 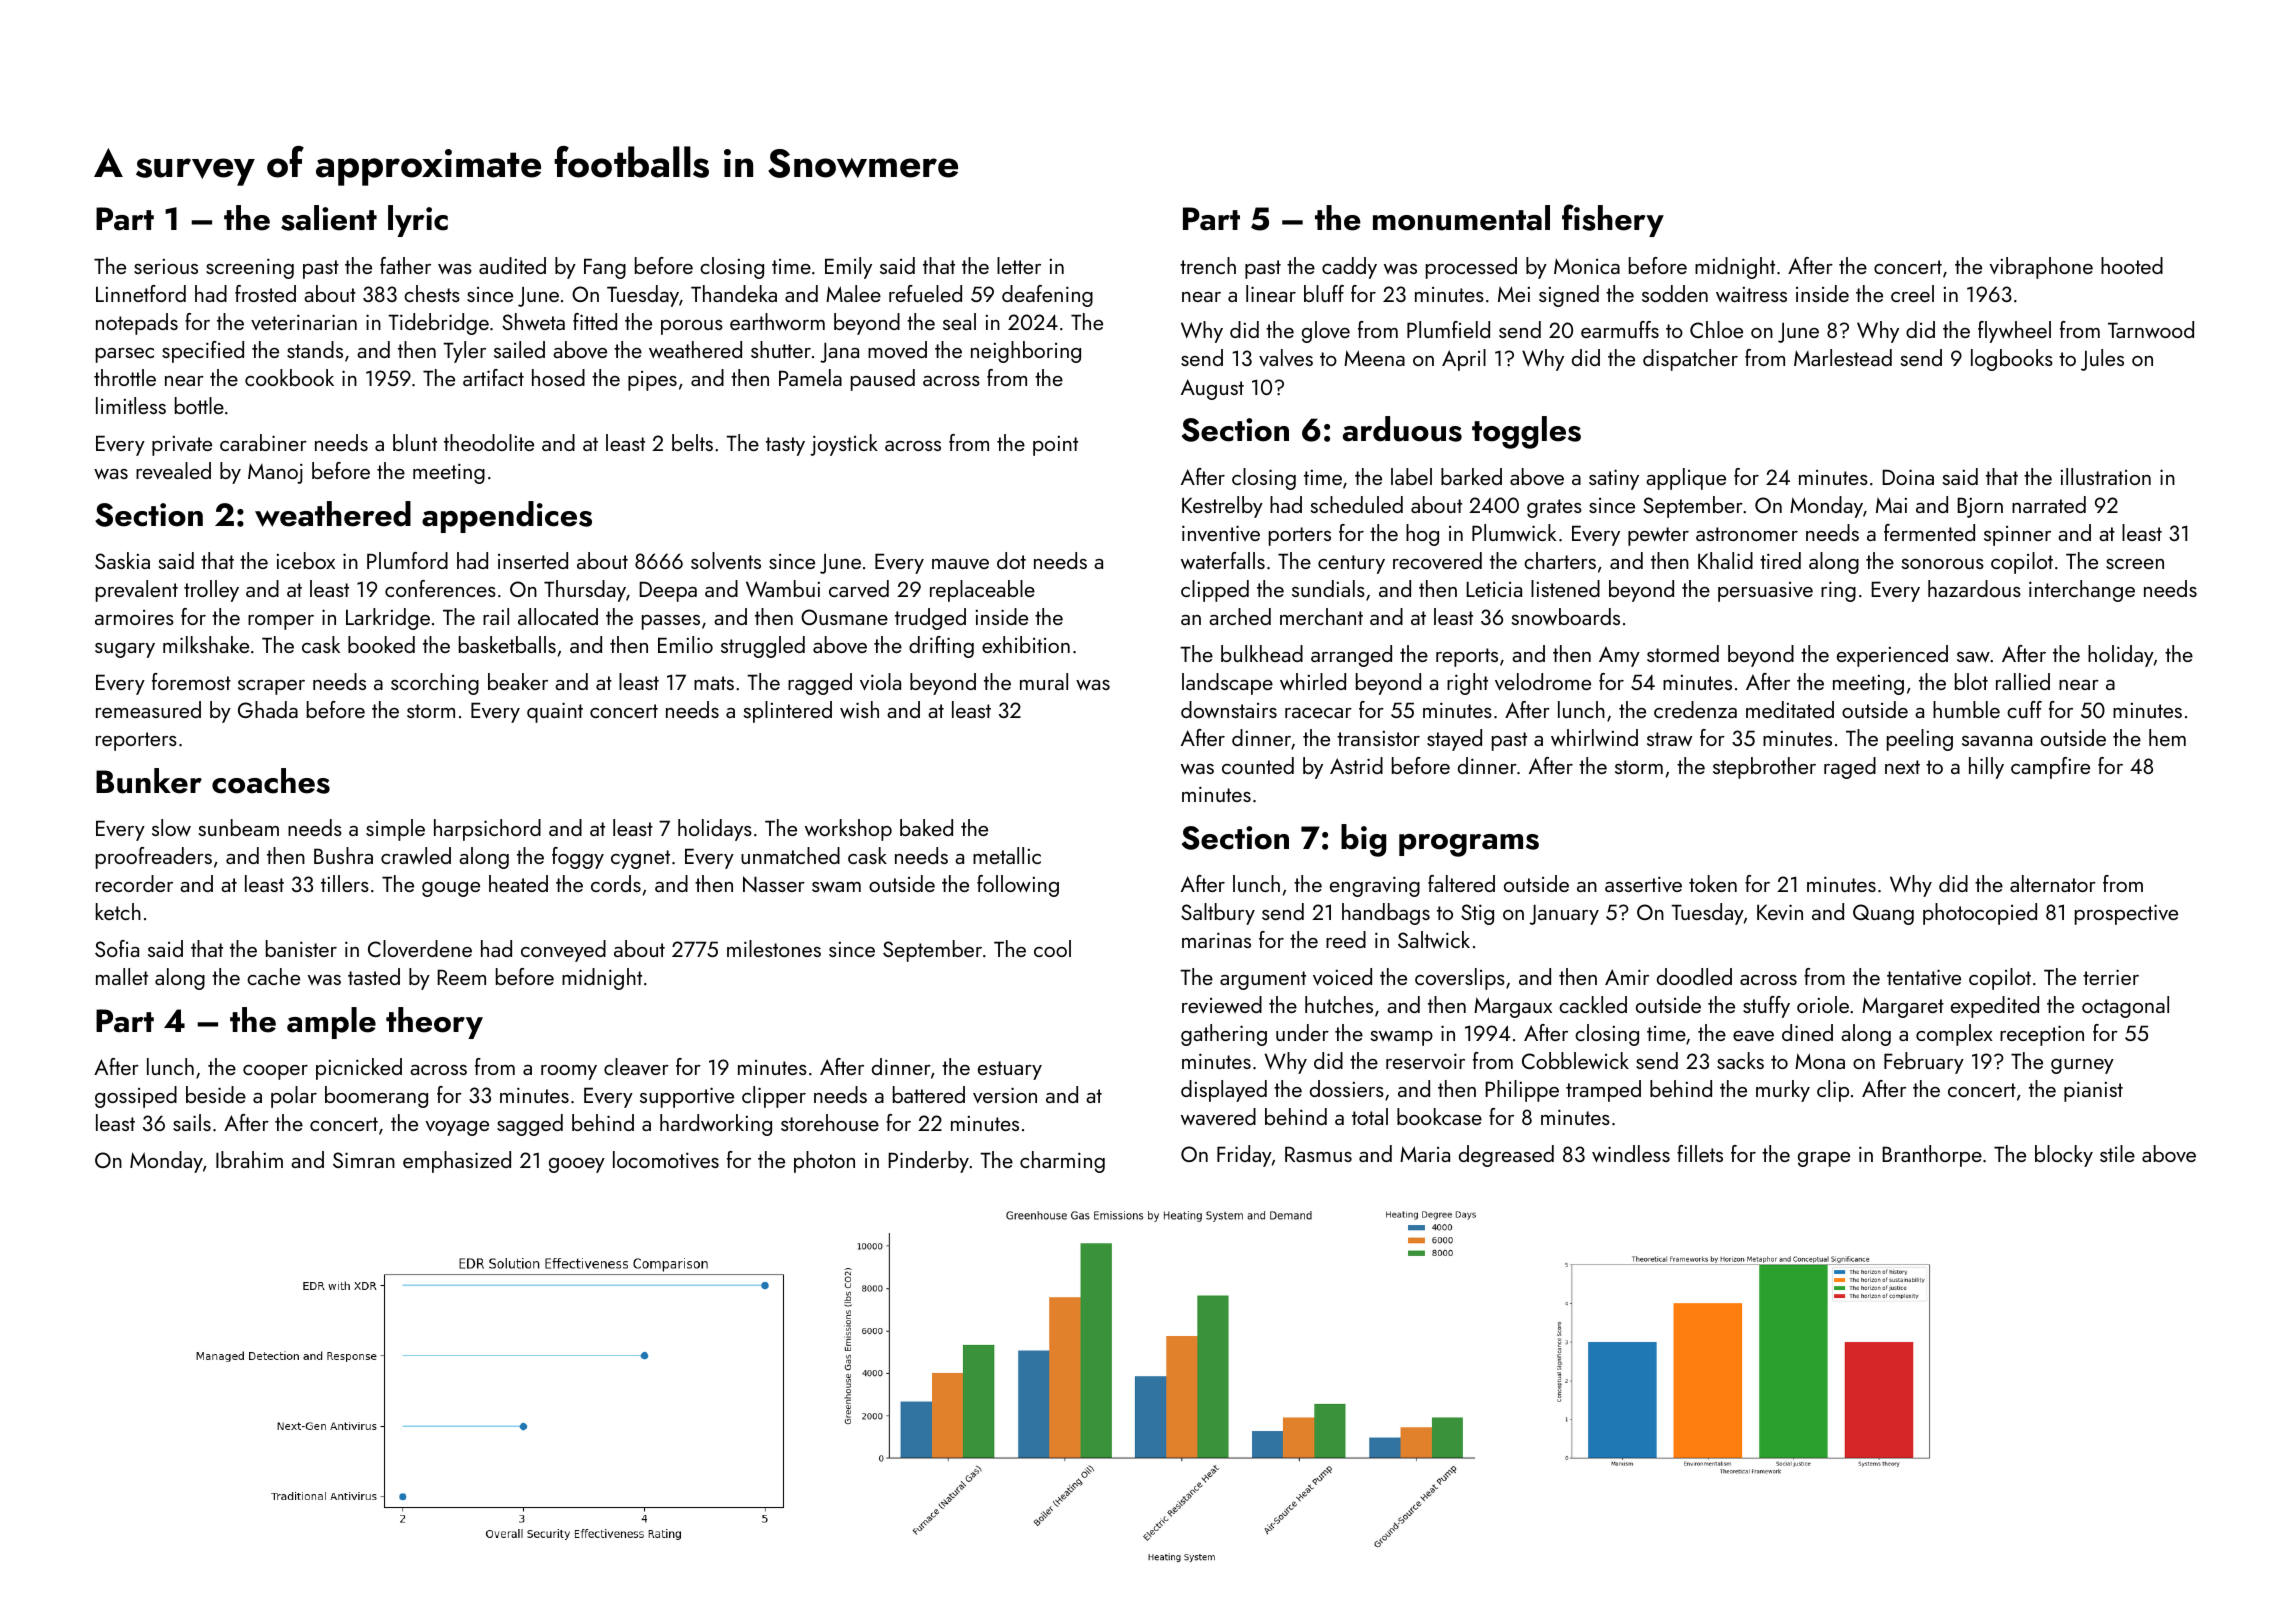 I want to click on dot, so click(x=1011, y=560).
